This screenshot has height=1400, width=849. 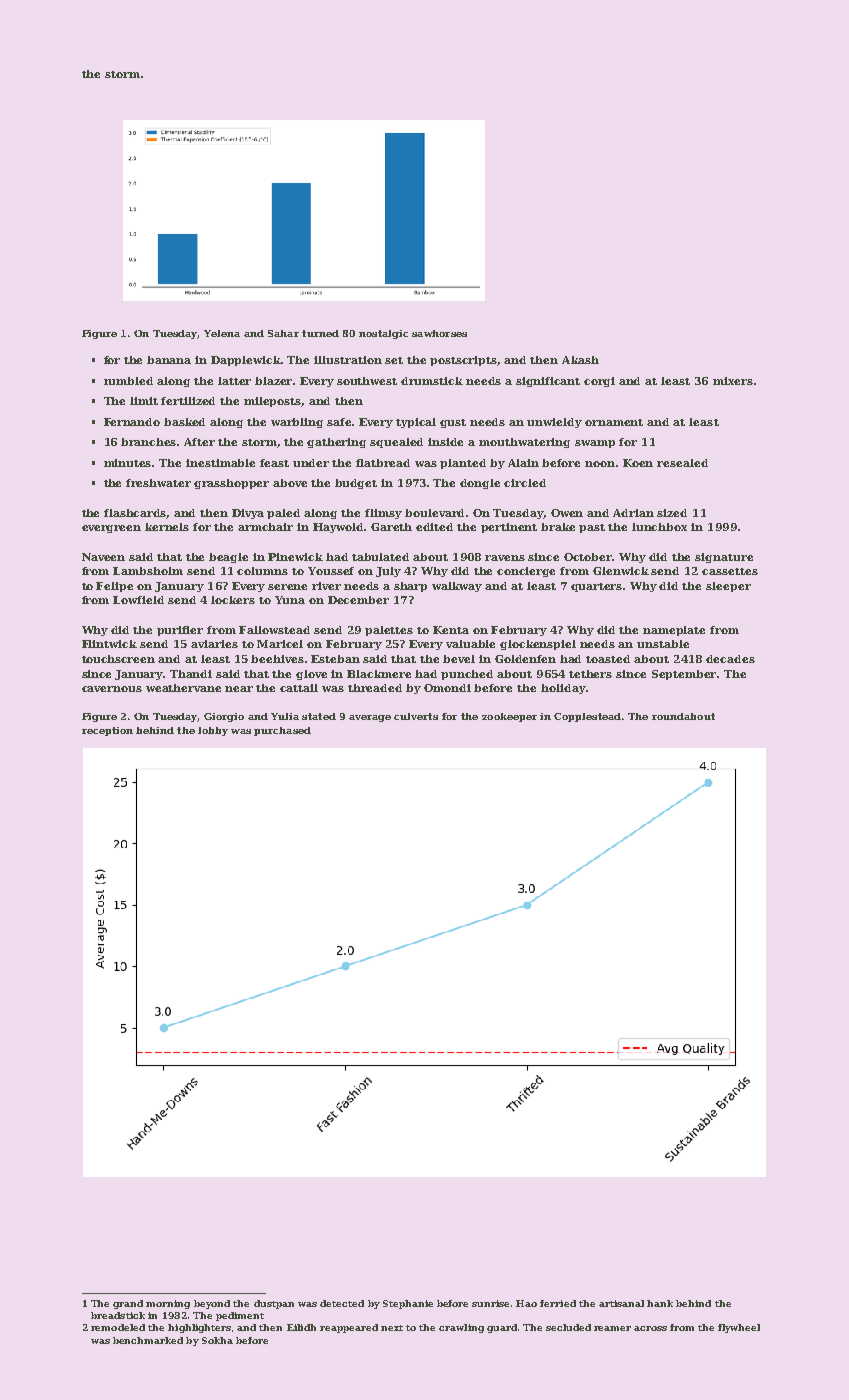 What do you see at coordinates (739, 1328) in the screenshot?
I see `flywheel` at bounding box center [739, 1328].
